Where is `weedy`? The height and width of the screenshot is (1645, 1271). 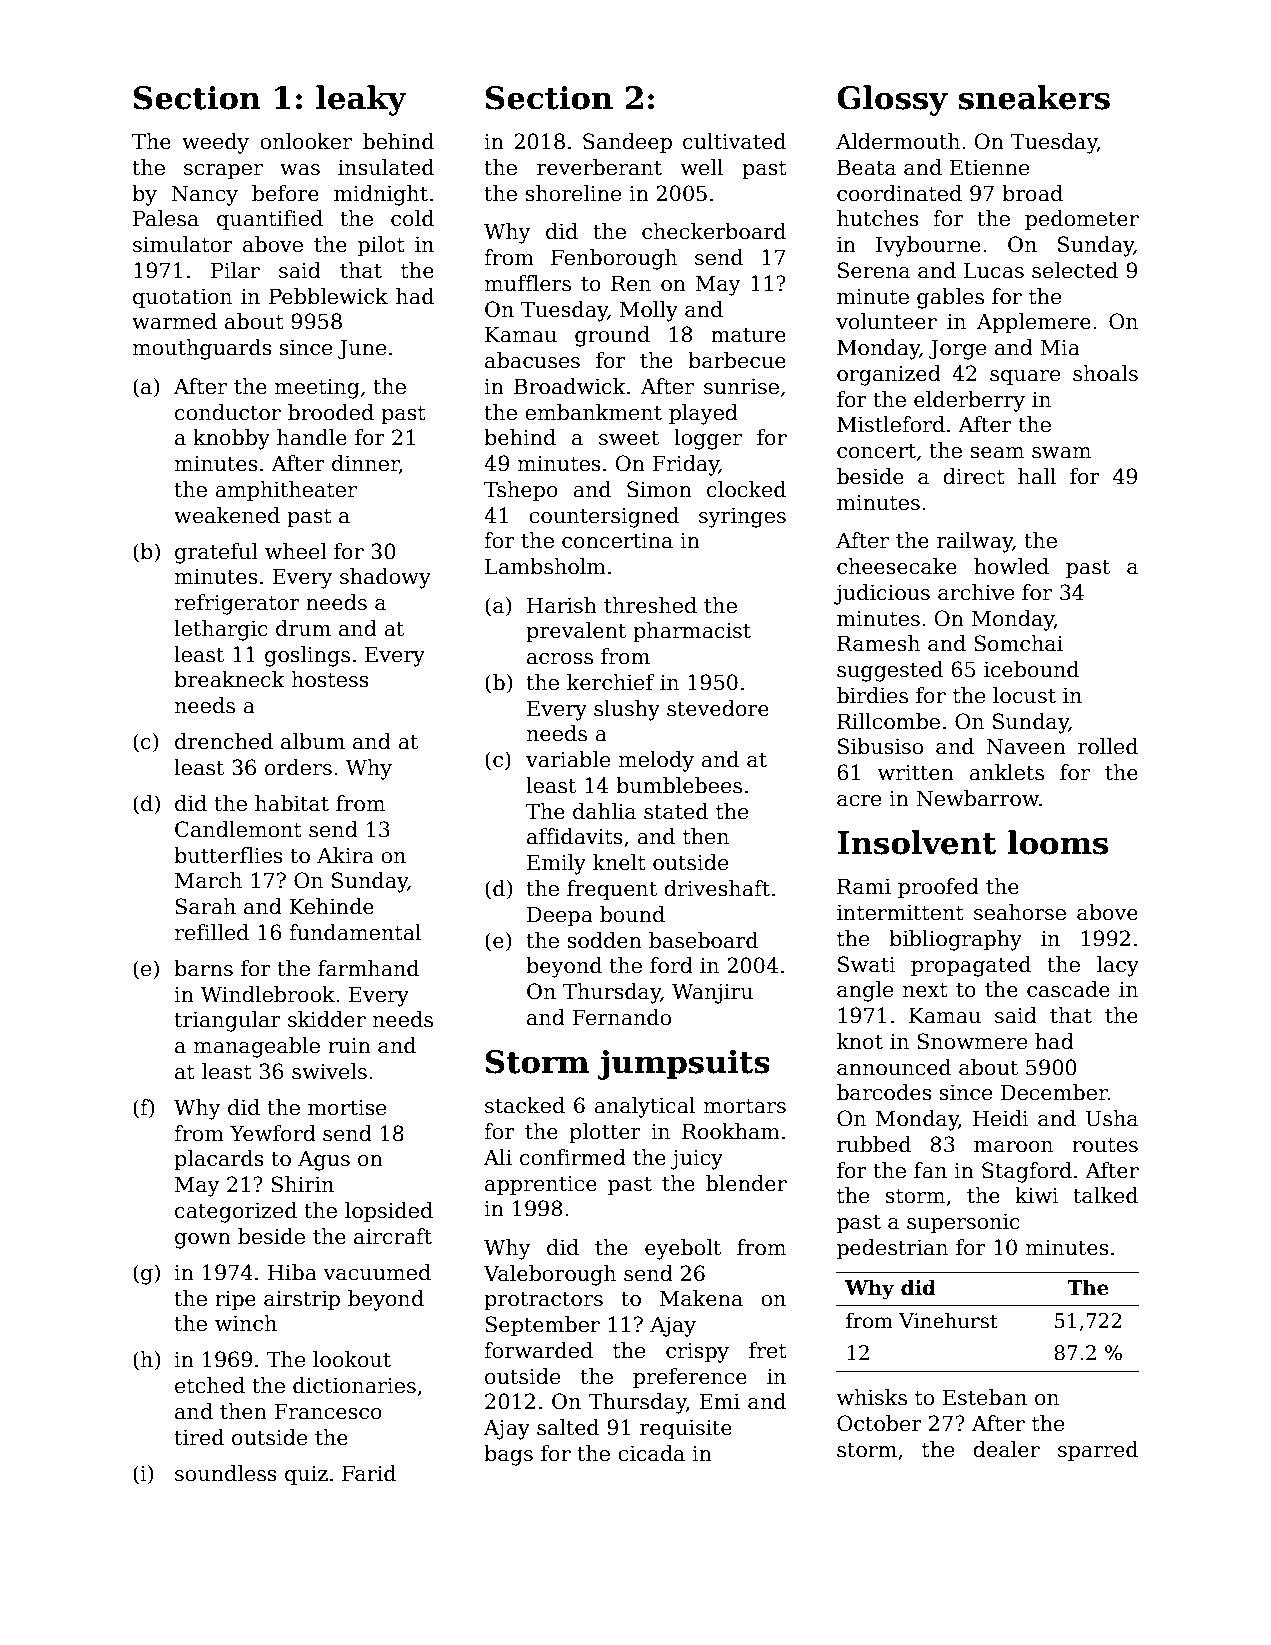
weedy is located at coordinates (215, 143).
